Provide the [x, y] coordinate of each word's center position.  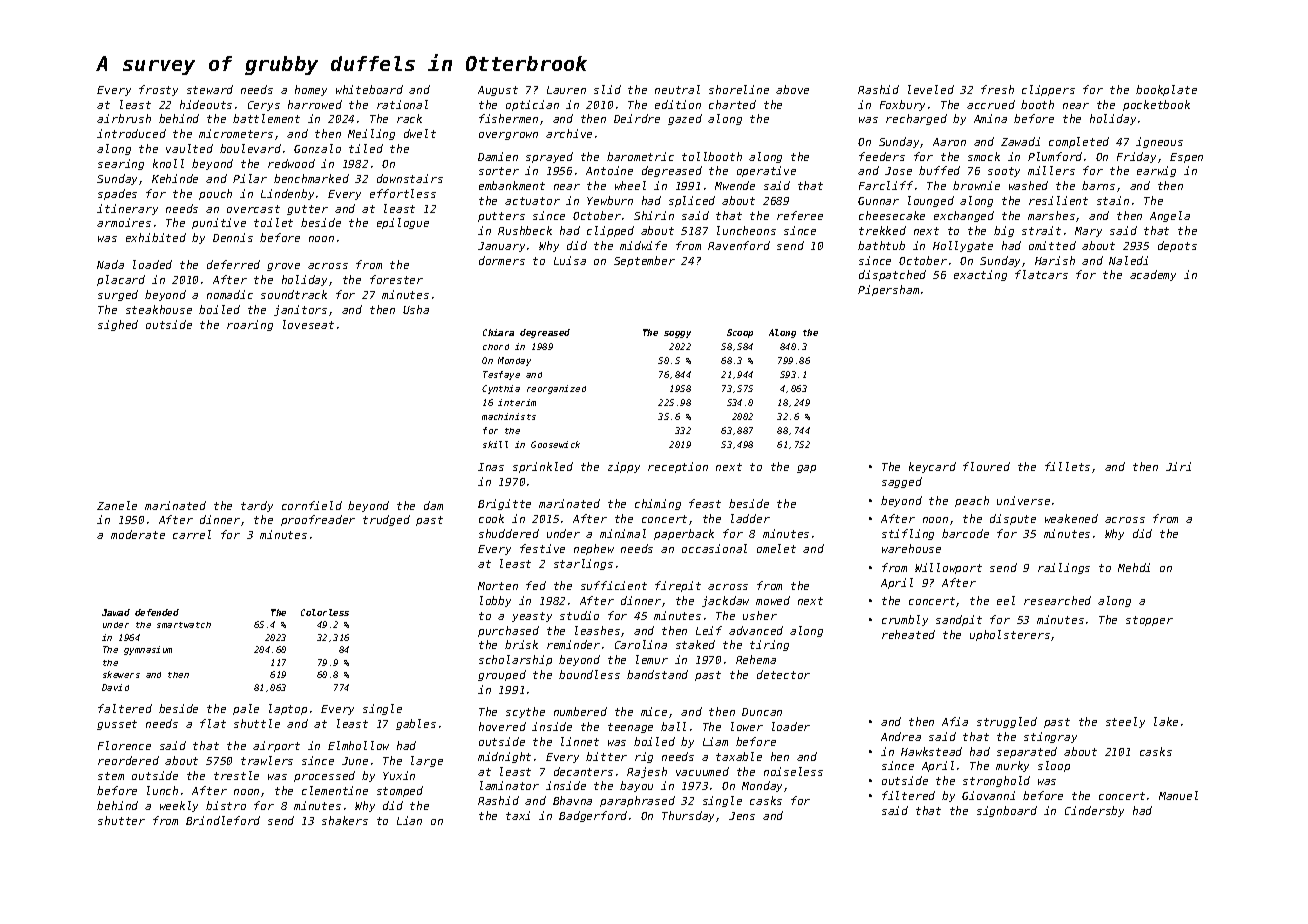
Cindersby [1094, 811]
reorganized [556, 389]
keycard [932, 467]
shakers [345, 820]
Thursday [688, 816]
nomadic [230, 294]
